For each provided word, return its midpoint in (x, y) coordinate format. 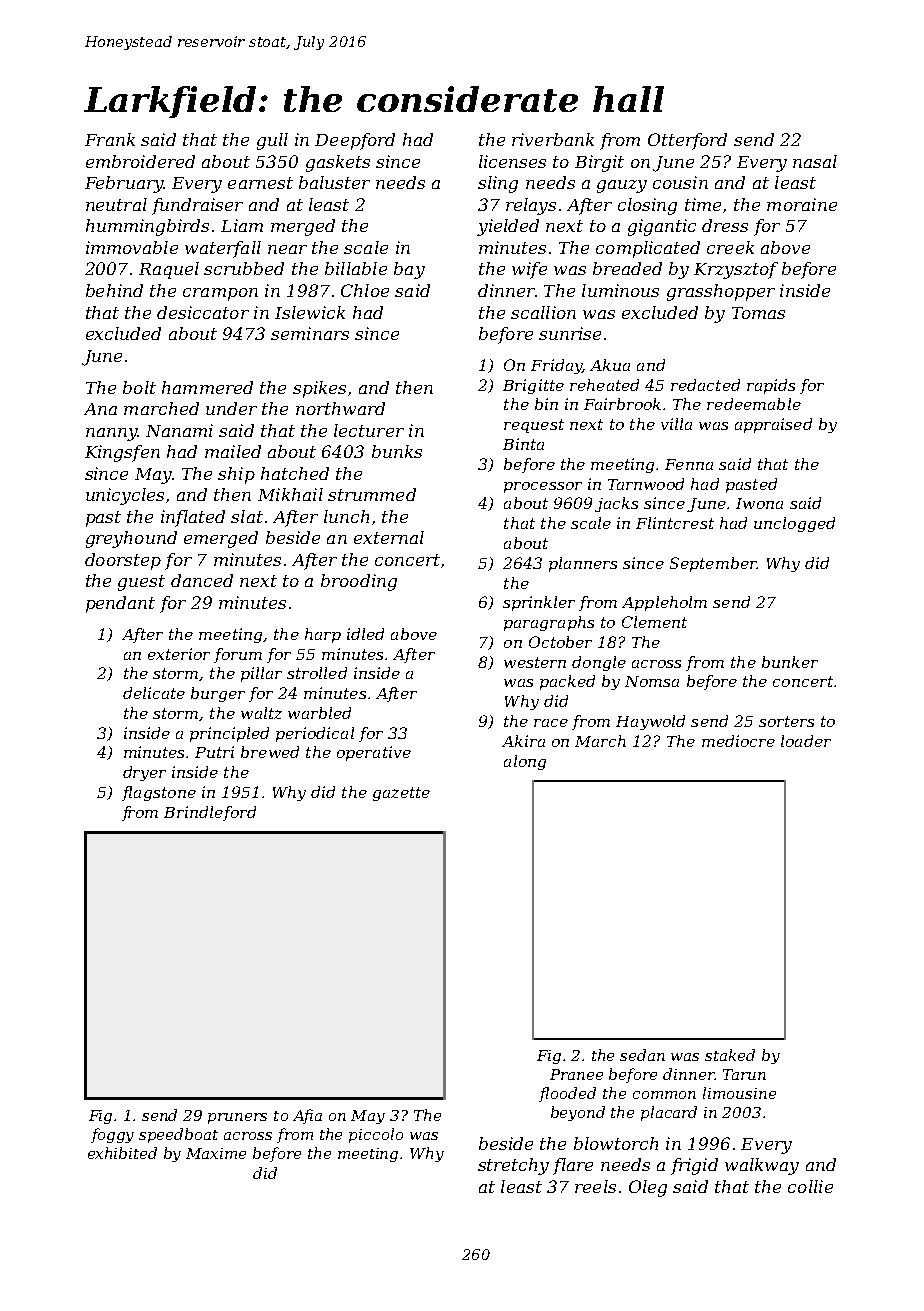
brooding (359, 582)
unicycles (125, 496)
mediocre (738, 741)
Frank (110, 139)
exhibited (122, 1153)
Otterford (687, 141)
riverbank (553, 139)
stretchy (513, 1166)
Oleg (648, 1188)
